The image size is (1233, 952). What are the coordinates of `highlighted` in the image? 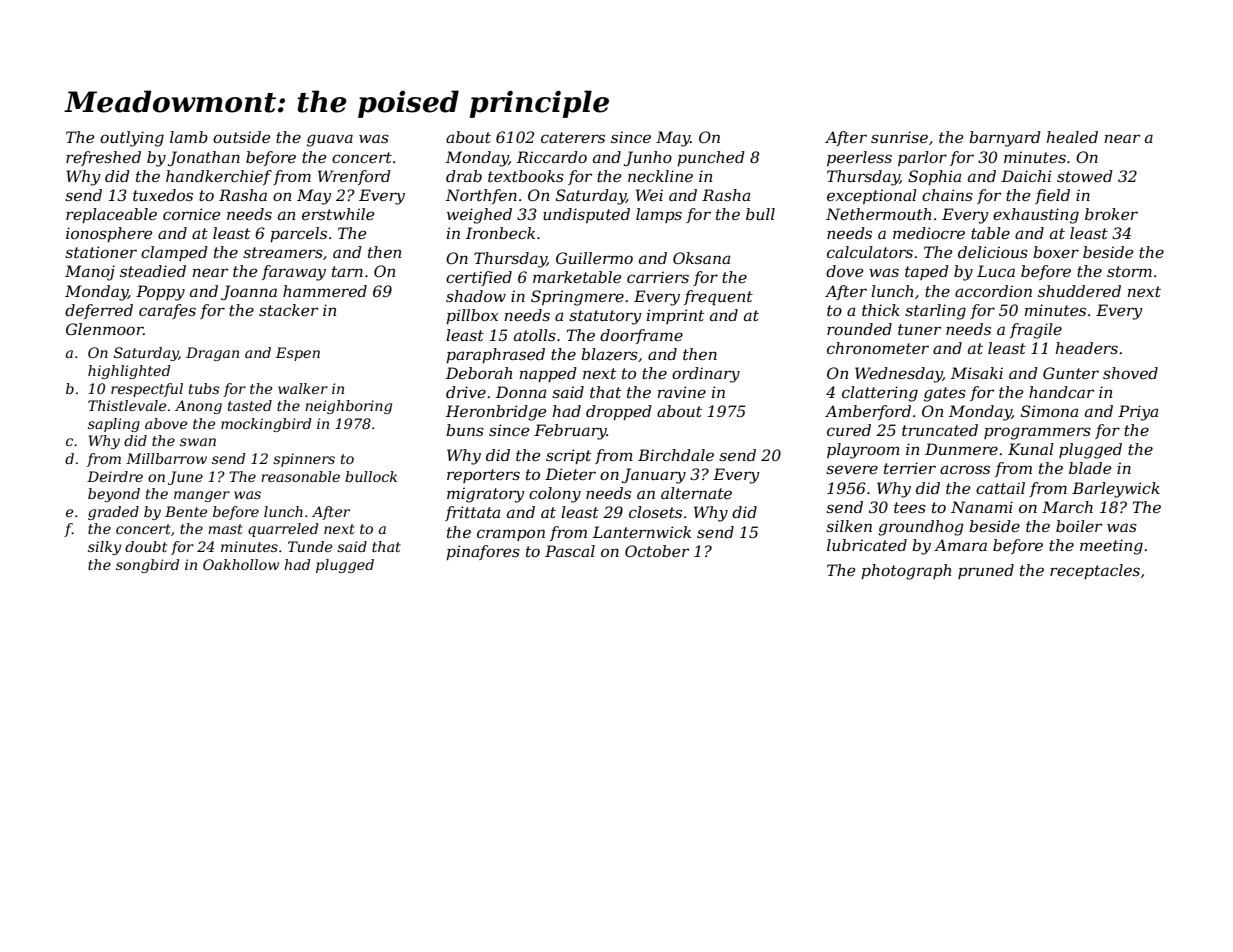 It's located at (129, 372).
